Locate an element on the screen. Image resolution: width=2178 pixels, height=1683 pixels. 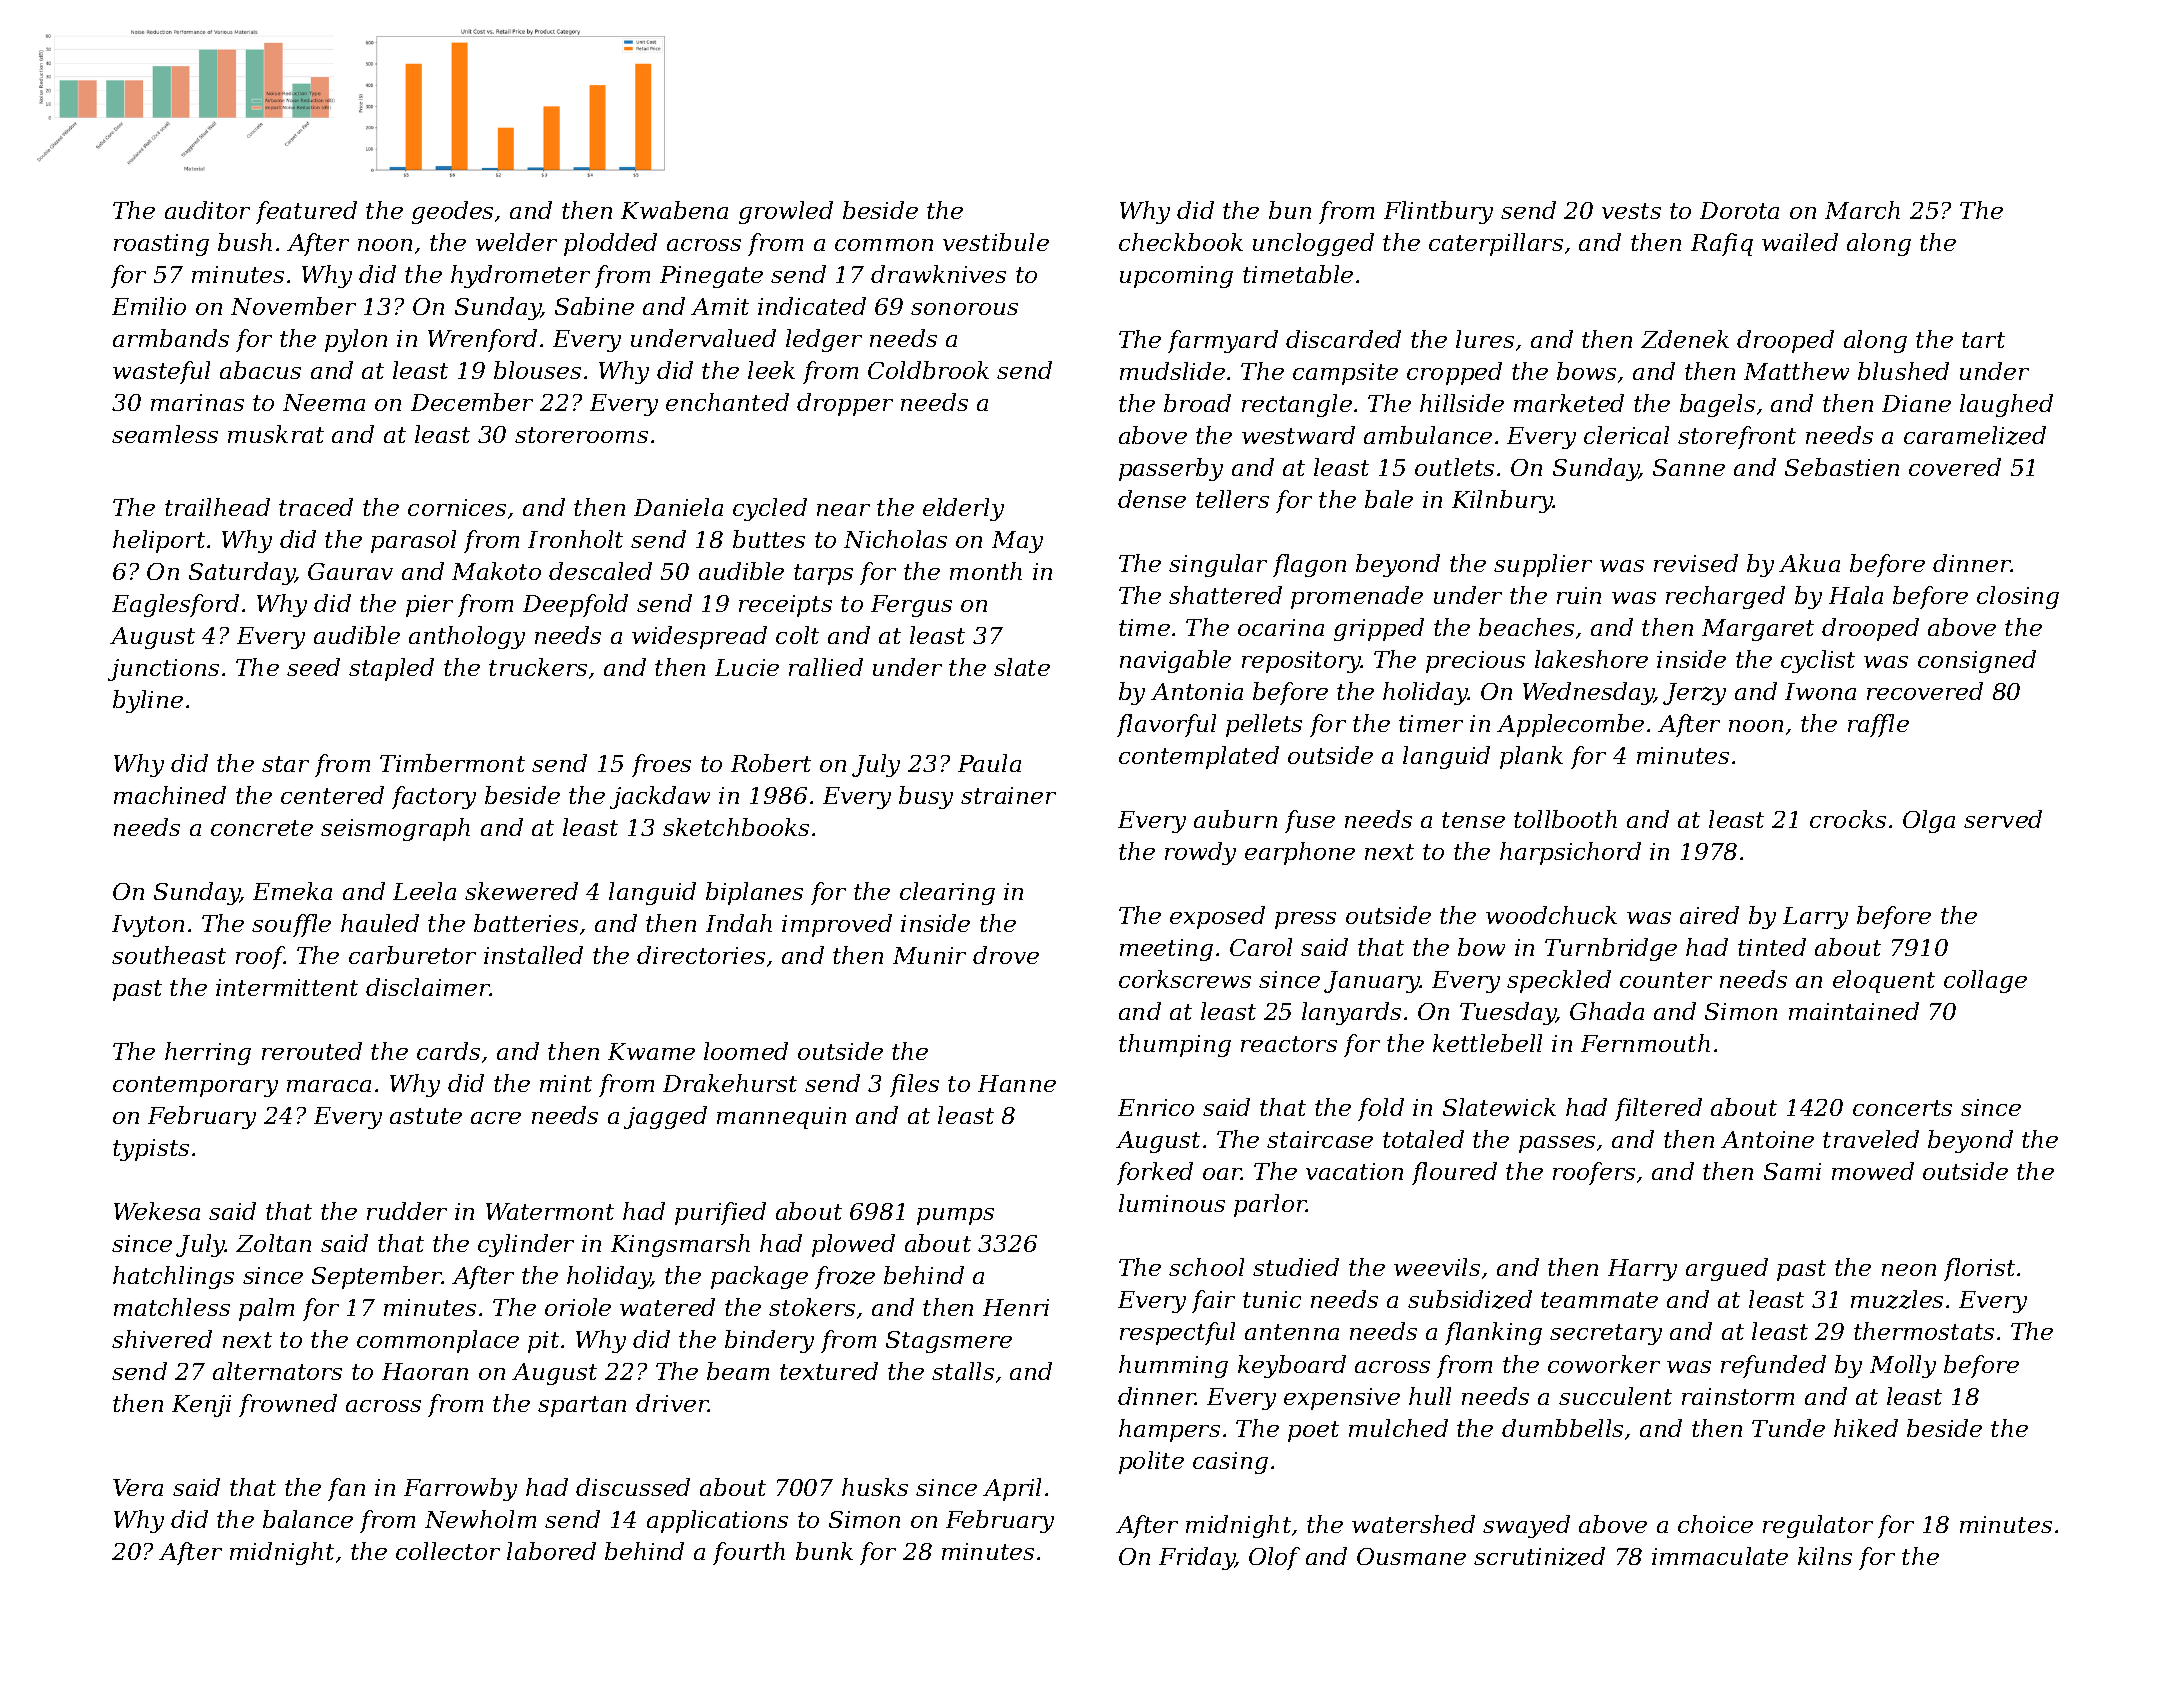
vestibule is located at coordinates (996, 242).
